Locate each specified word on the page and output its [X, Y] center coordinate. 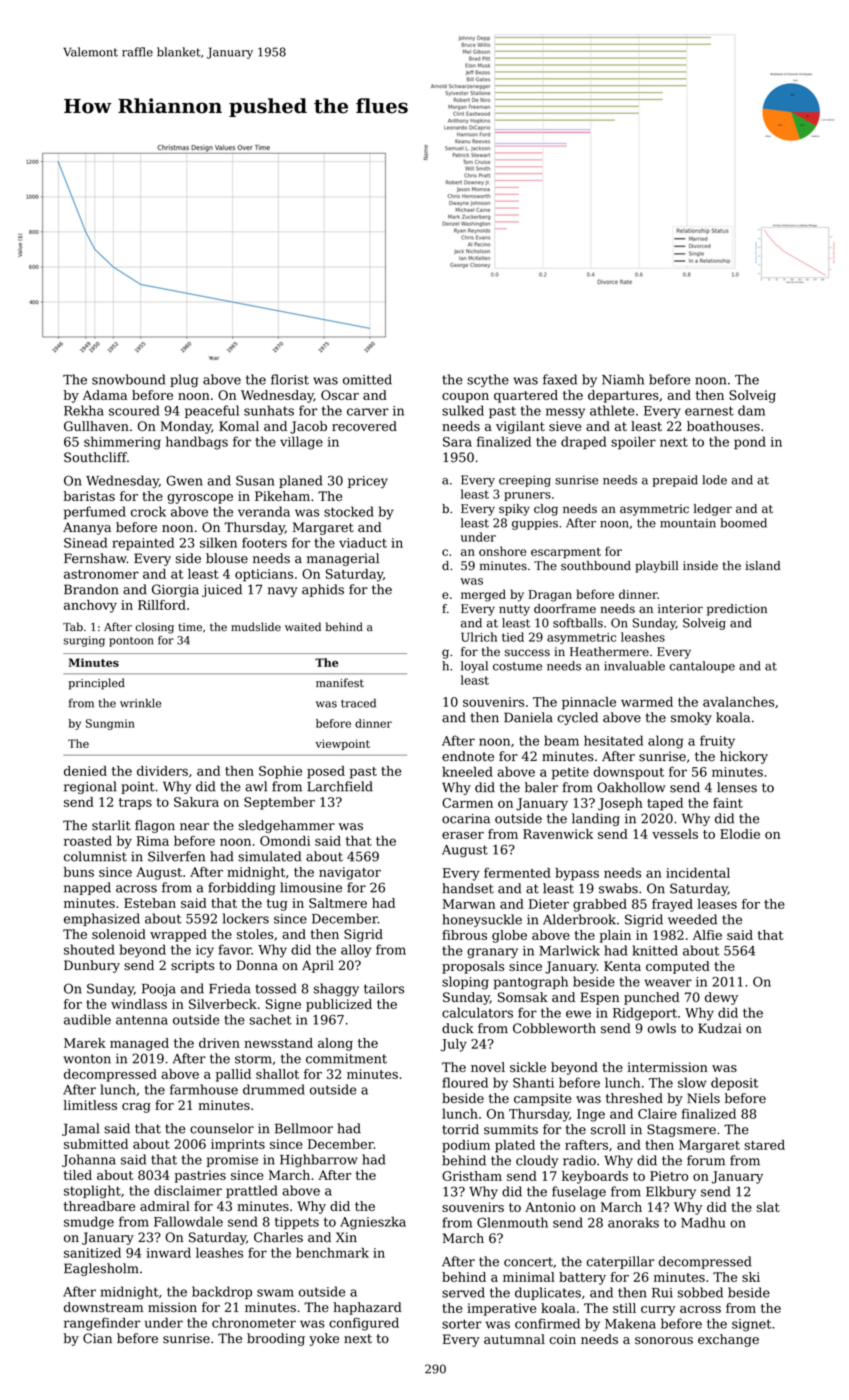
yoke [324, 1339]
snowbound [128, 379]
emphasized [102, 919]
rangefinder [102, 1324]
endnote [468, 756]
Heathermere [609, 652]
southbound [596, 566]
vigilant [520, 427]
